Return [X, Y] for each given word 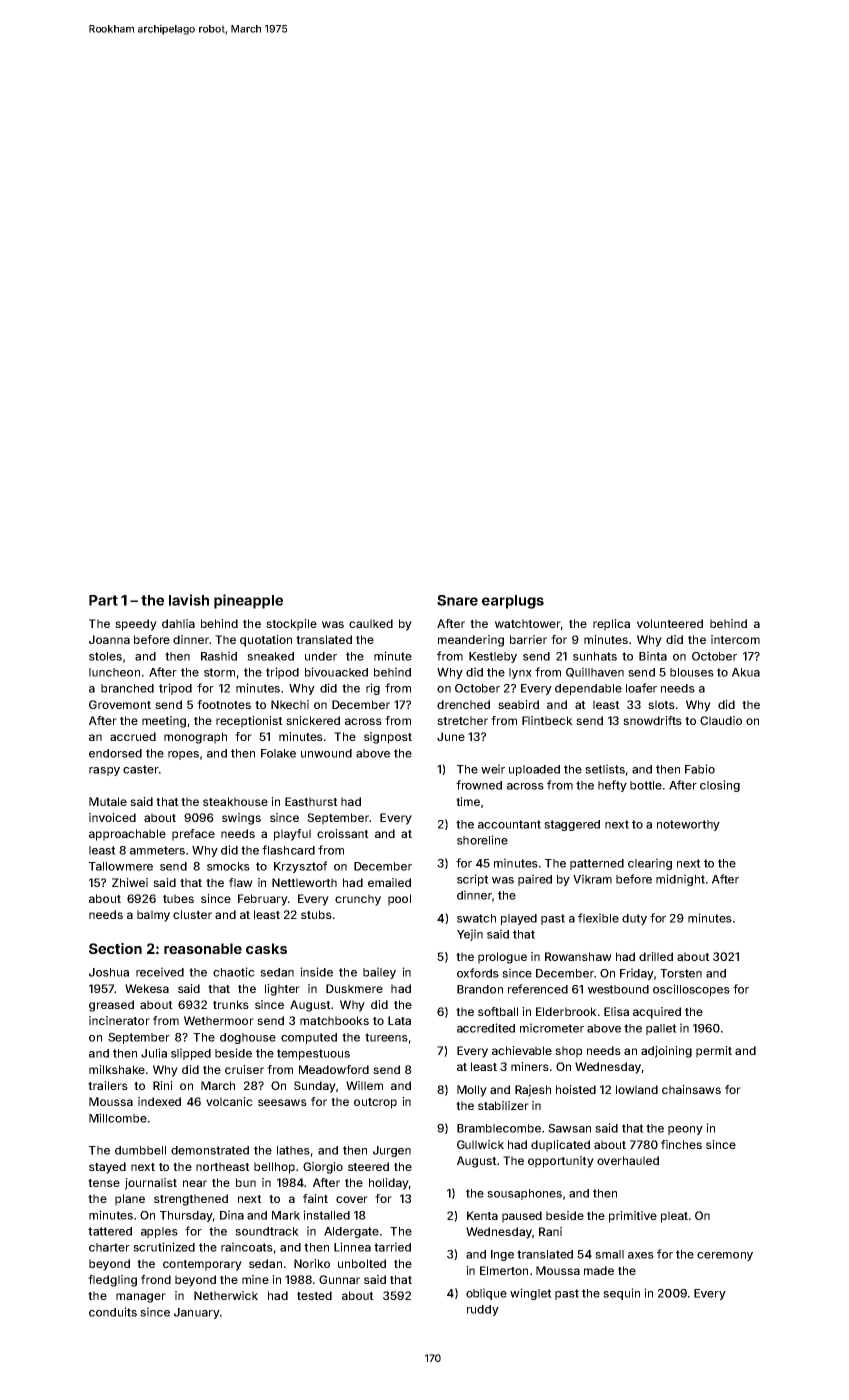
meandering [471, 641]
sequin [621, 1294]
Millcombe [118, 1118]
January [197, 1313]
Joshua [109, 972]
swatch [476, 918]
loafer [641, 688]
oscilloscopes [691, 990]
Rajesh [533, 1091]
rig [373, 689]
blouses [692, 672]
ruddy [483, 1310]
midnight [680, 880]
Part [103, 600]
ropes [183, 755]
